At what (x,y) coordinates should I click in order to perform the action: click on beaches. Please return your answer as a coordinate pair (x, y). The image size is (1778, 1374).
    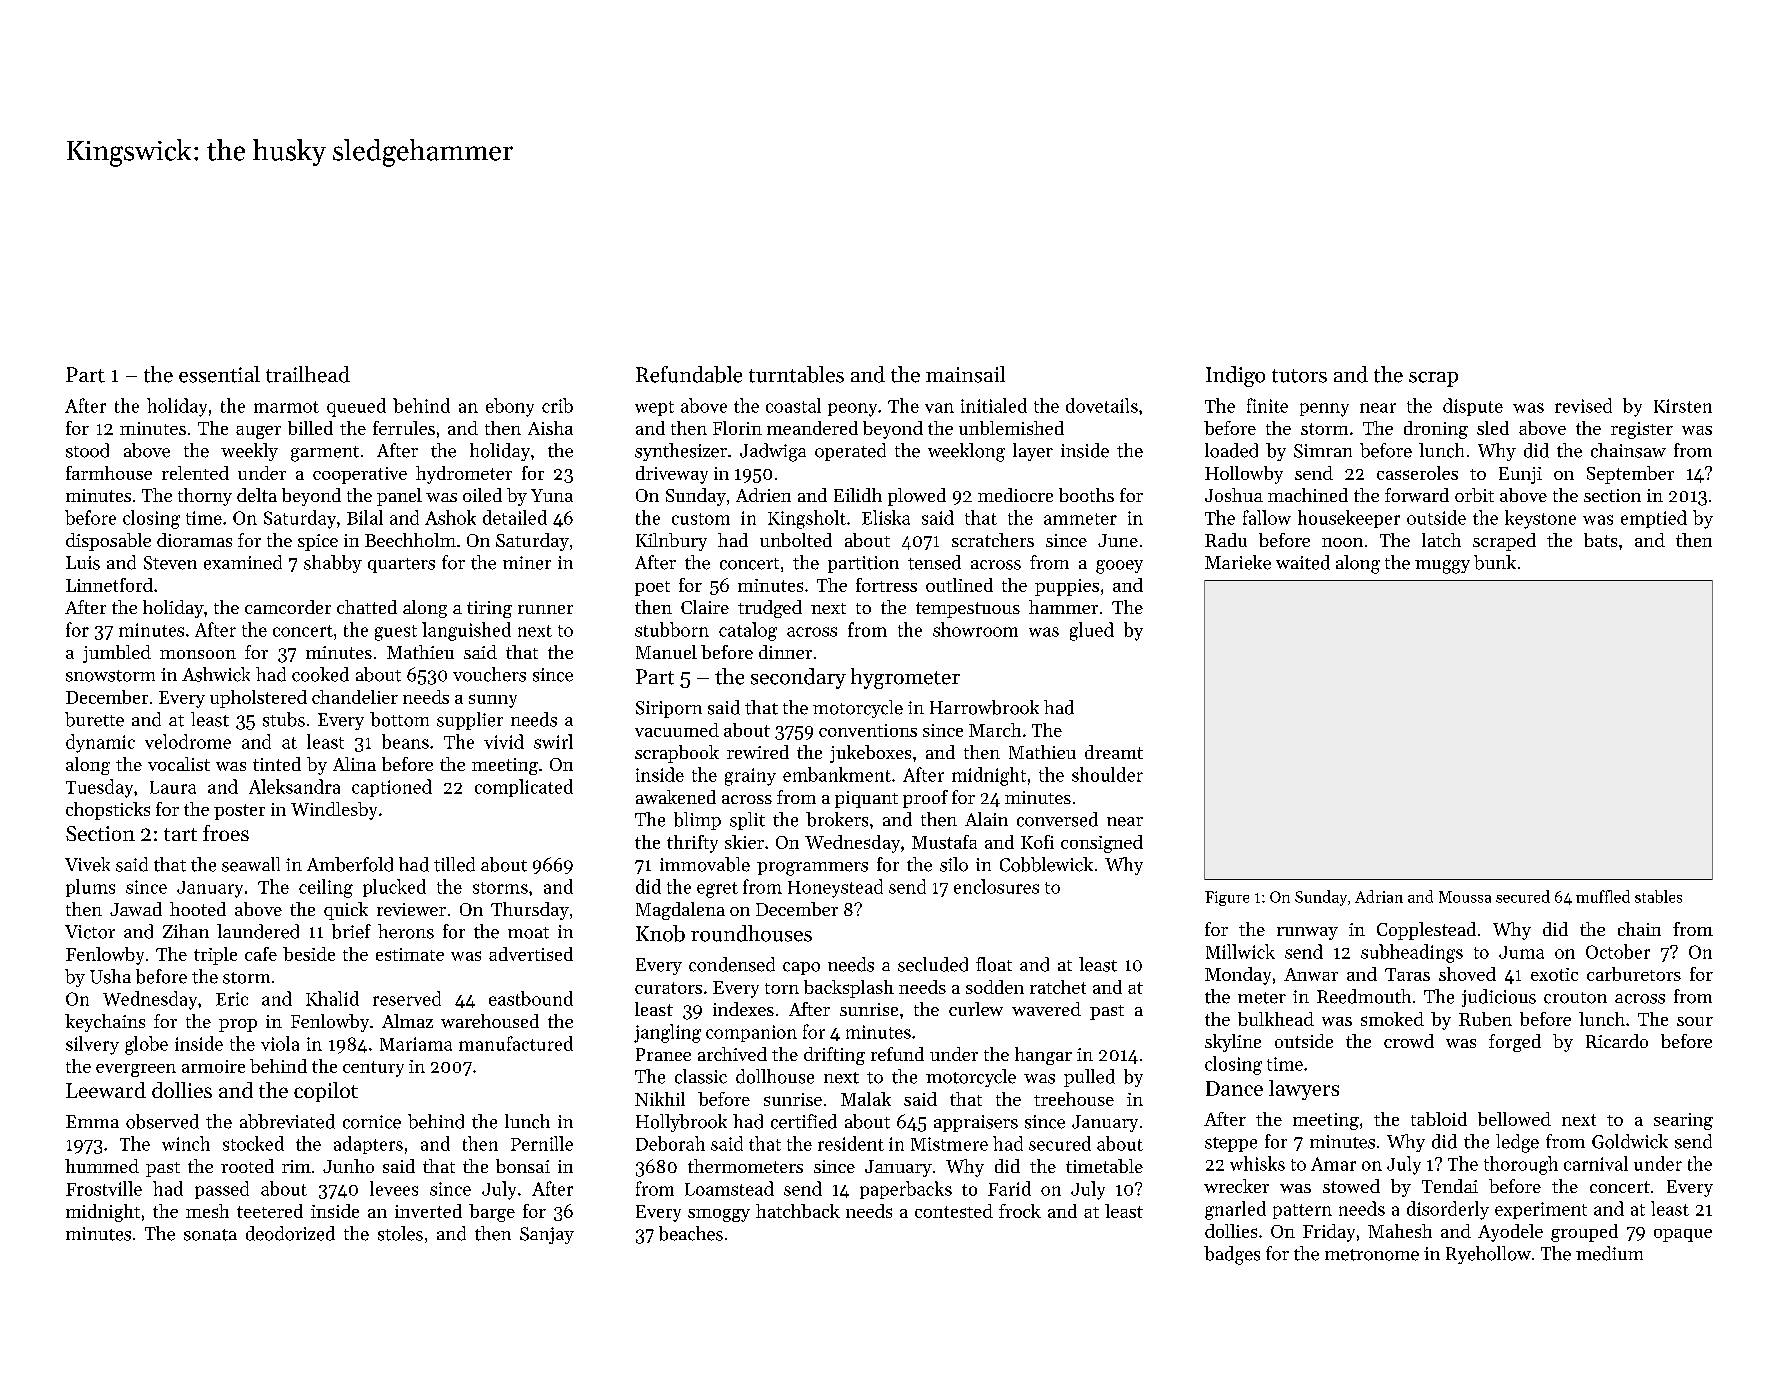
    Looking at the image, I should click on (691, 1233).
